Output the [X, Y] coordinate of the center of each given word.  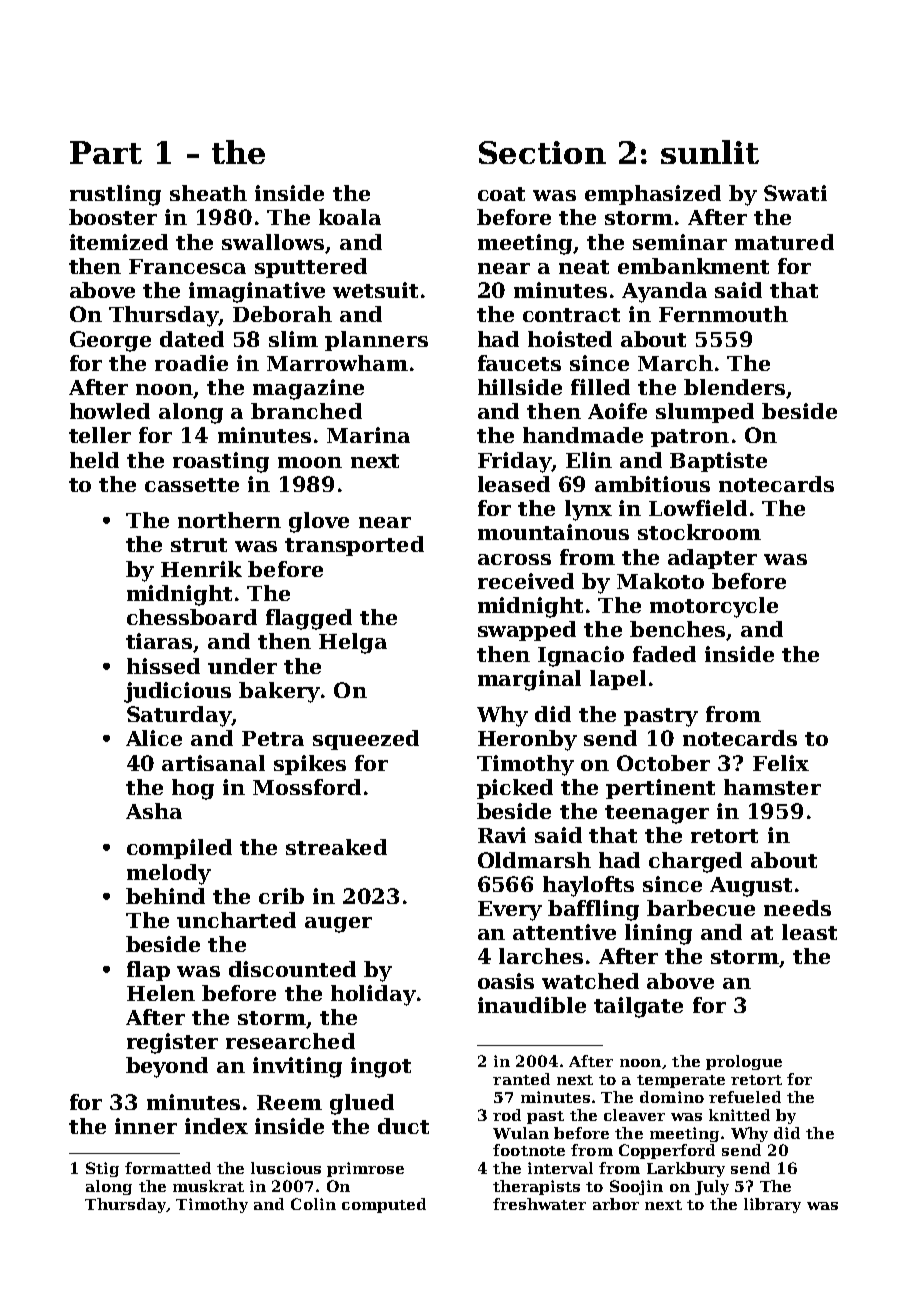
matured [784, 242]
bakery [279, 692]
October [663, 763]
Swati [795, 193]
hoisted [570, 339]
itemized [119, 242]
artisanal [213, 763]
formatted [168, 1168]
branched [306, 411]
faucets [519, 363]
